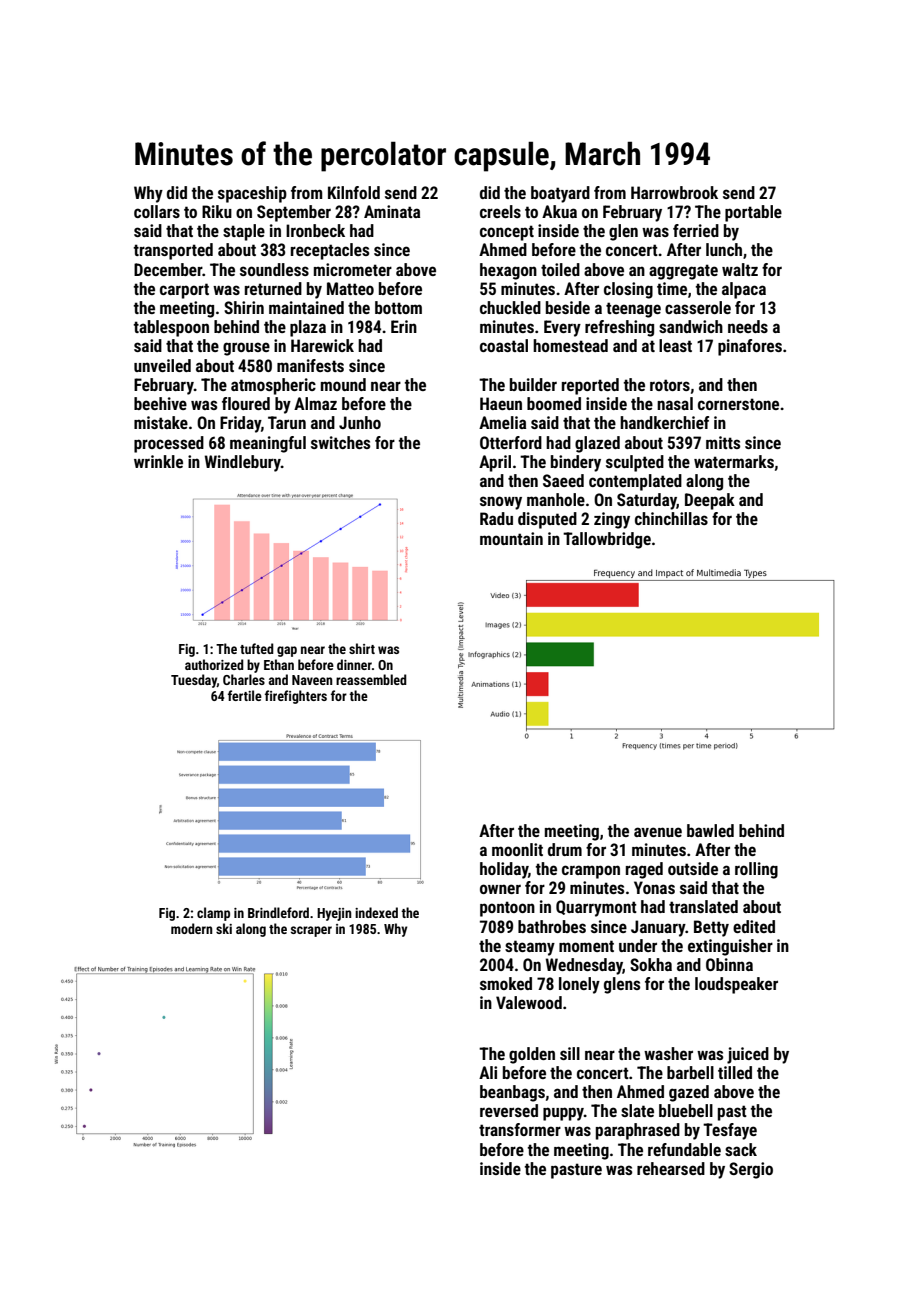 This screenshot has height=1314, width=924. What do you see at coordinates (157, 211) in the screenshot?
I see `collars` at bounding box center [157, 211].
